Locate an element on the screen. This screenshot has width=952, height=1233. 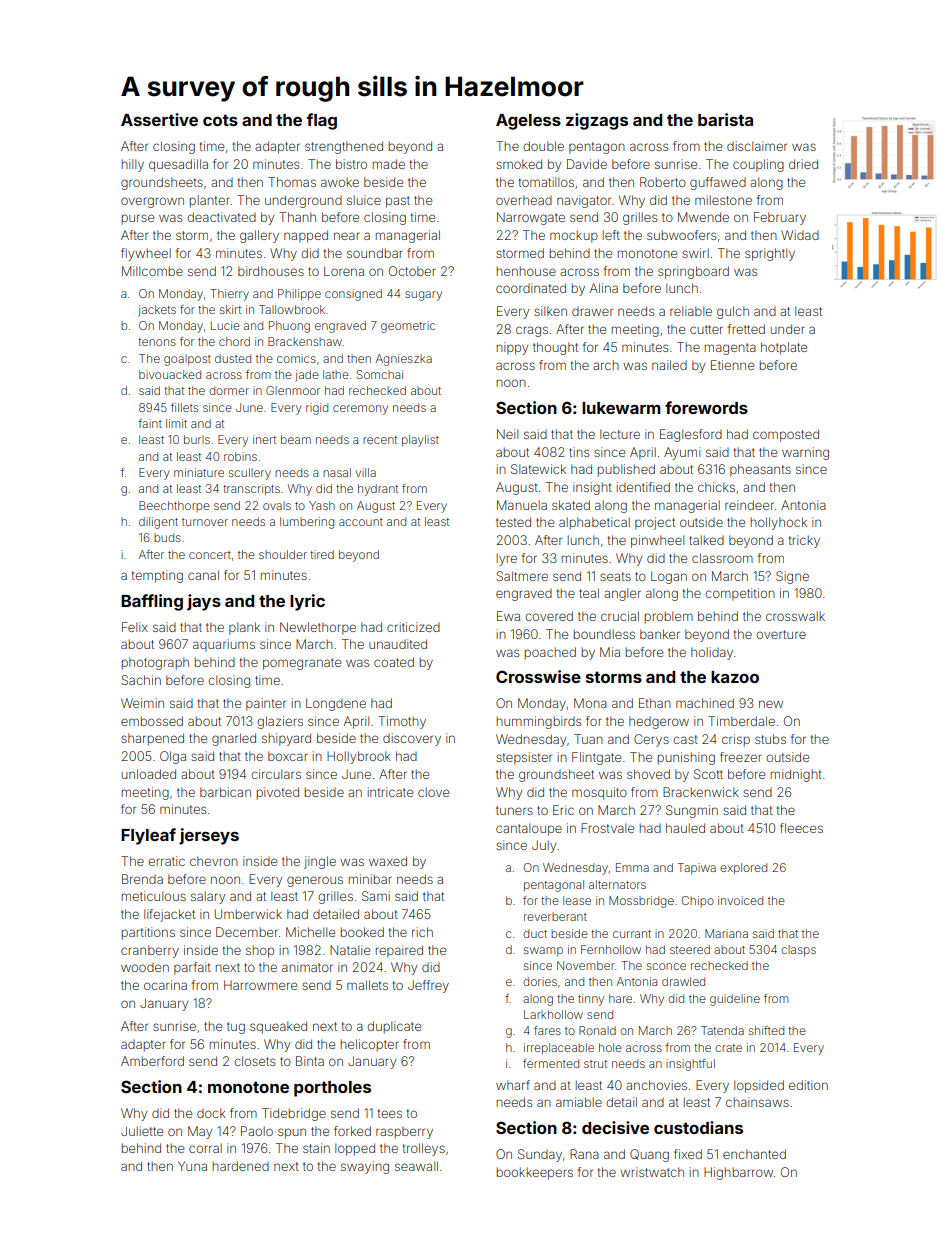
stain is located at coordinates (316, 1148).
